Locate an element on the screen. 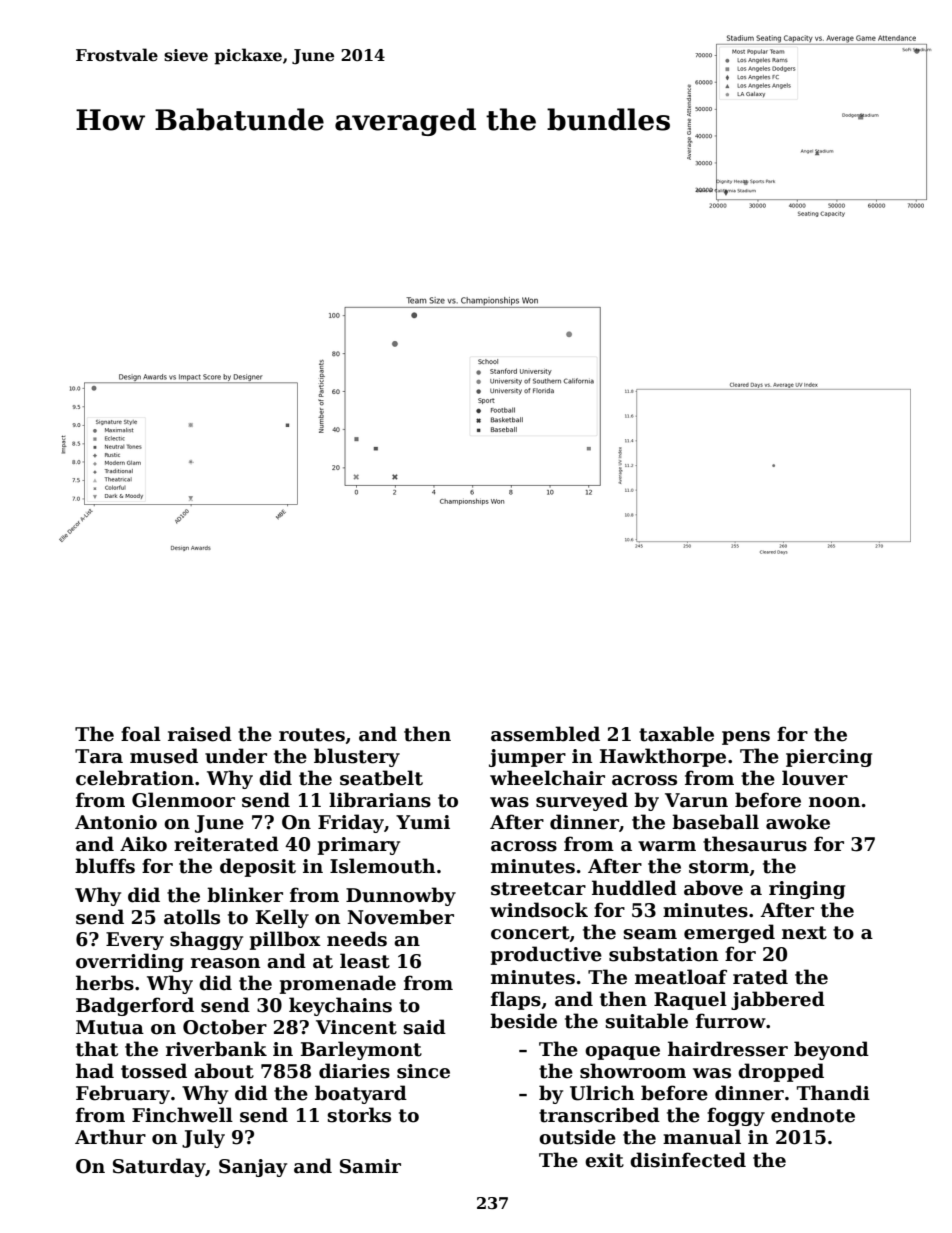 The height and width of the screenshot is (1233, 952). Finchwell is located at coordinates (182, 1115).
